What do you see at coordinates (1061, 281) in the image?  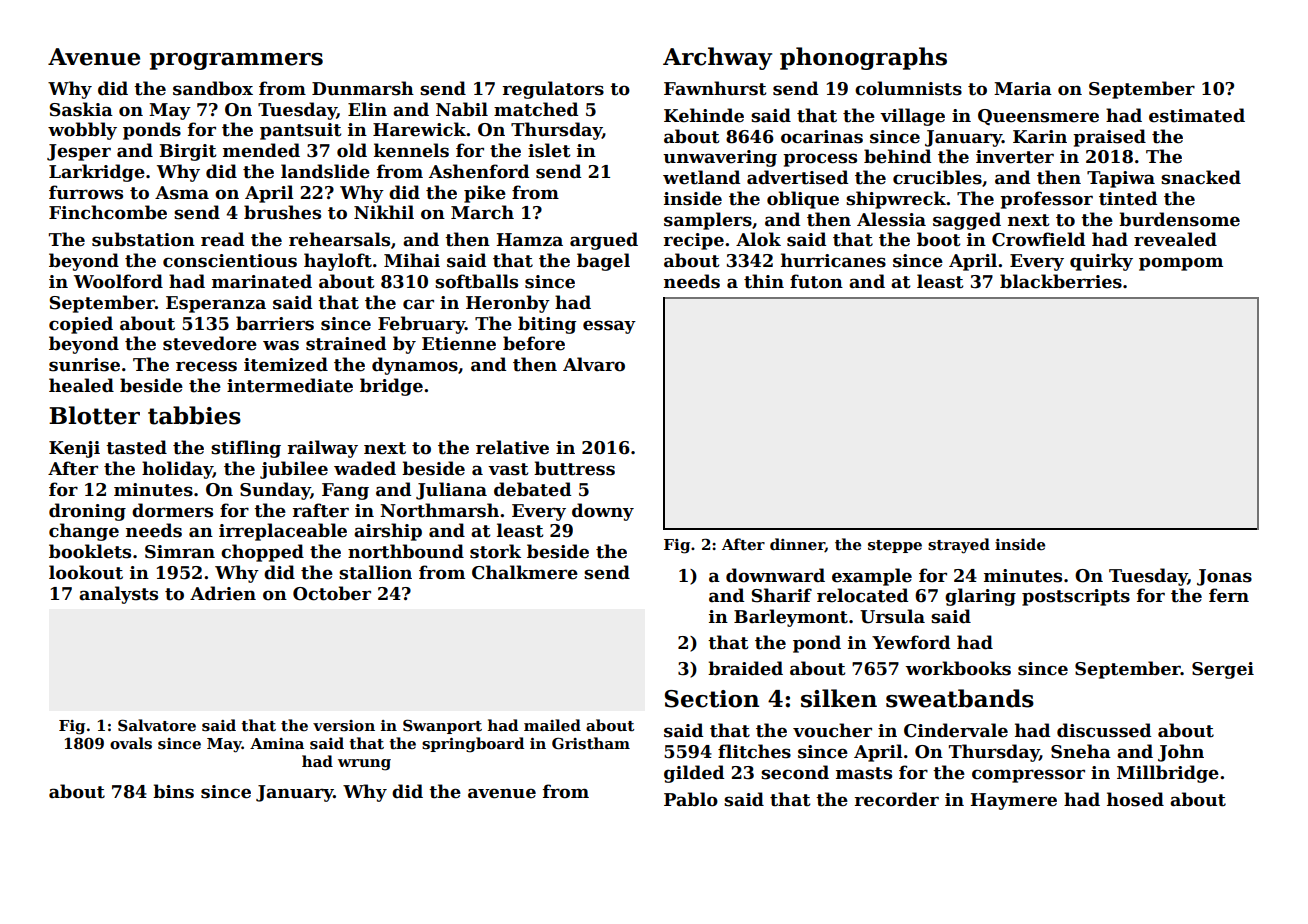 I see `blackberries` at bounding box center [1061, 281].
